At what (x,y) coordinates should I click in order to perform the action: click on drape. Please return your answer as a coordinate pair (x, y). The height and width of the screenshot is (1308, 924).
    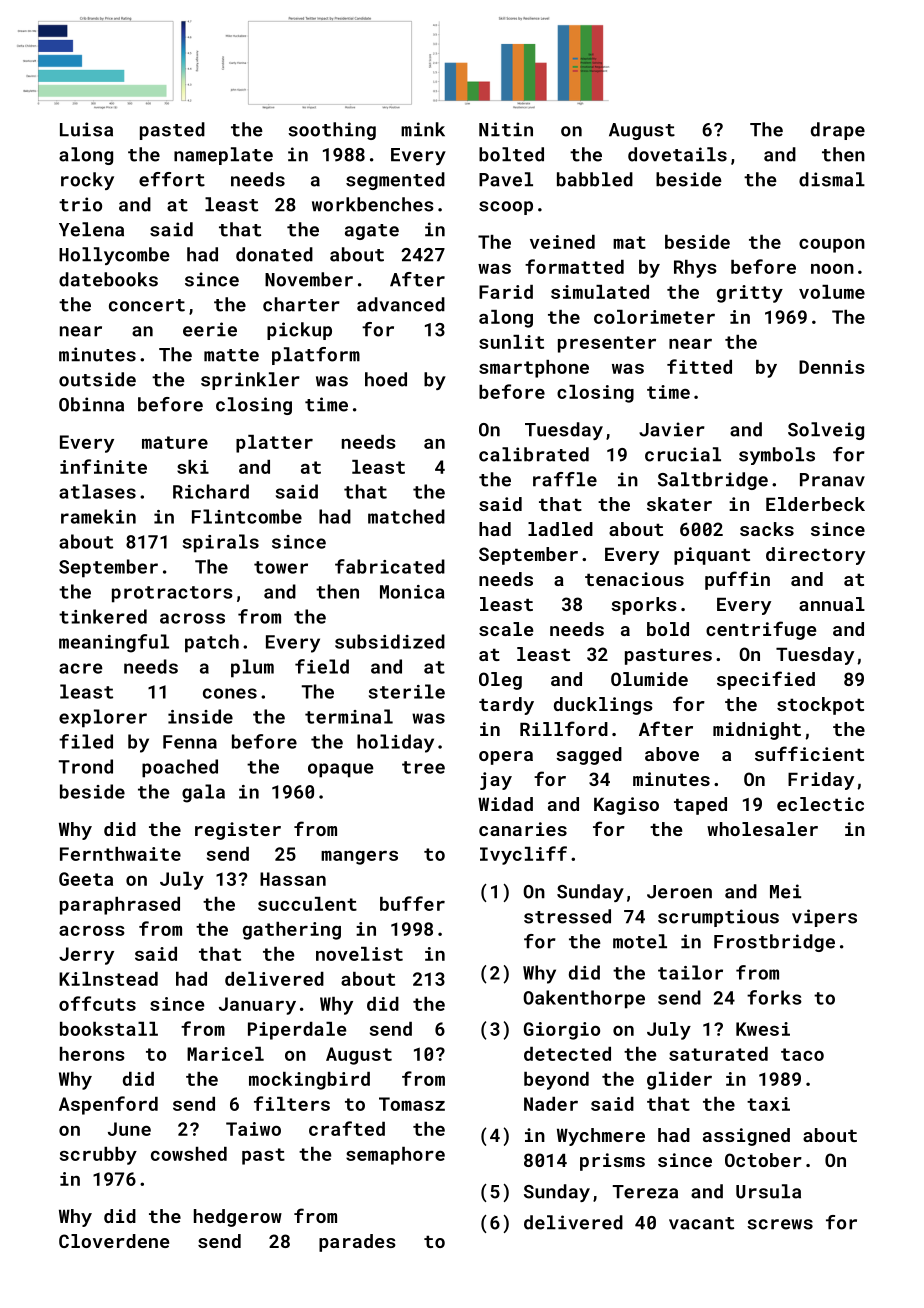
    Looking at the image, I should click on (838, 131).
